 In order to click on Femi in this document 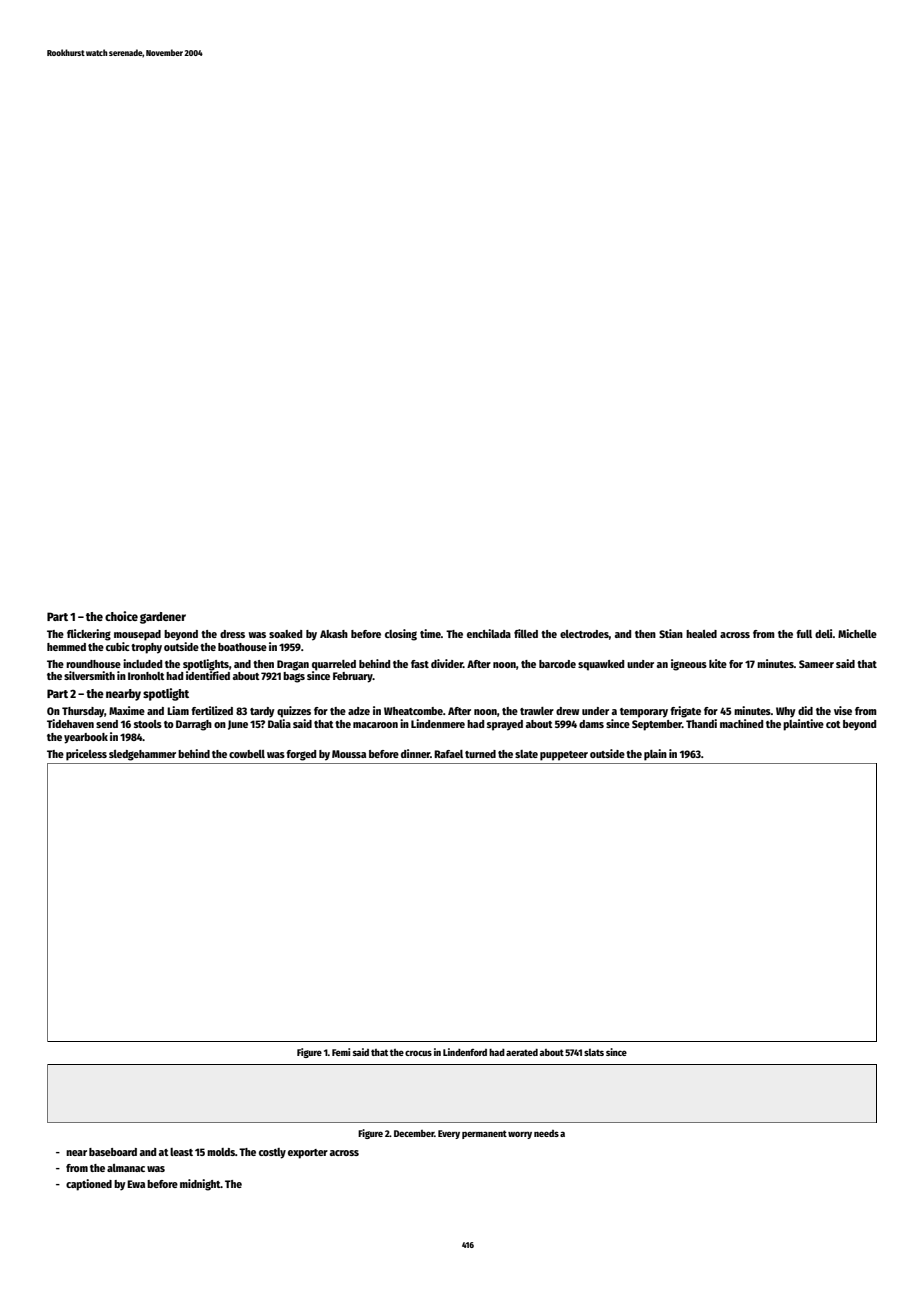, I will do `click(341, 1052)`.
